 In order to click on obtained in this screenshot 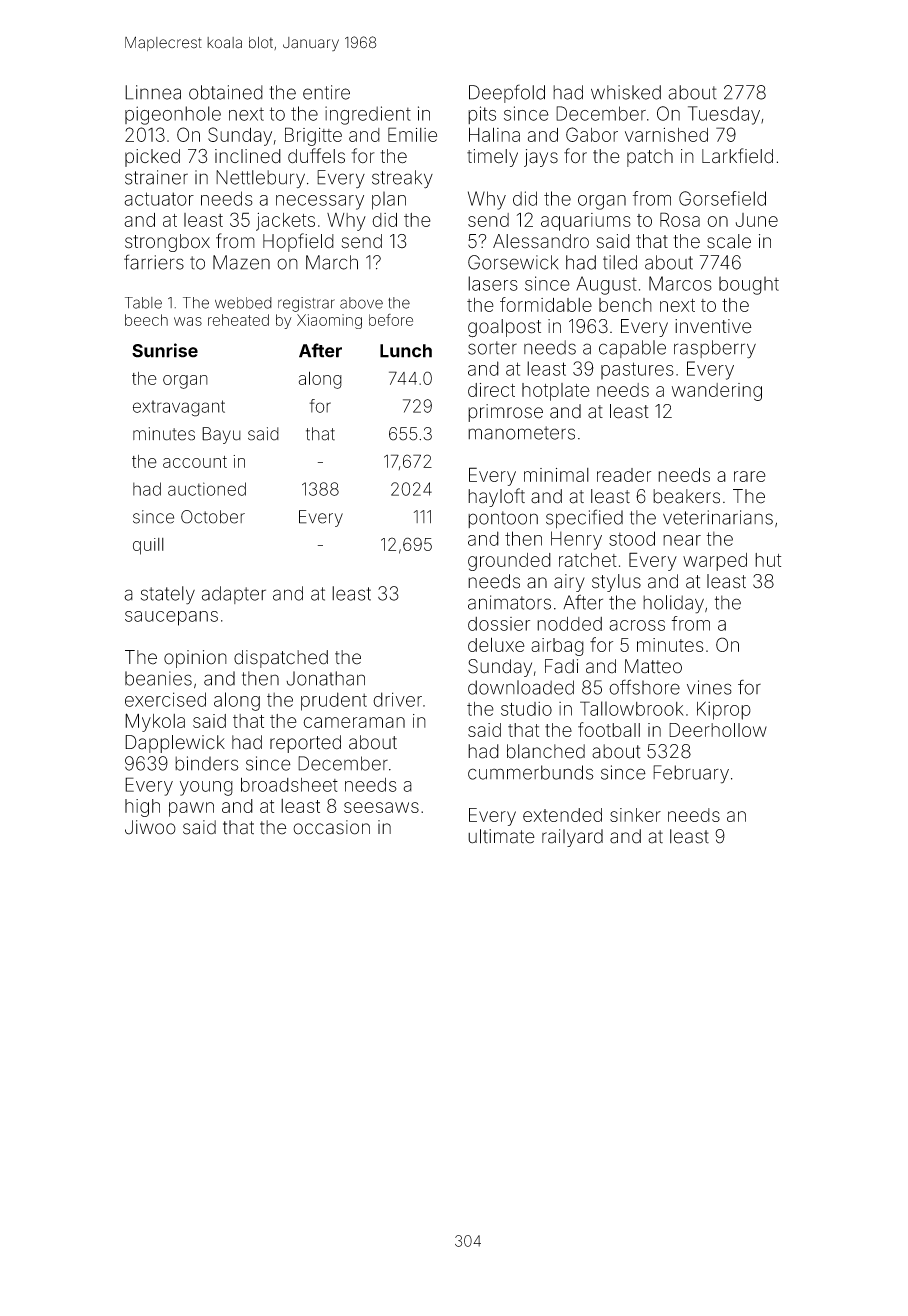, I will do `click(226, 92)`.
